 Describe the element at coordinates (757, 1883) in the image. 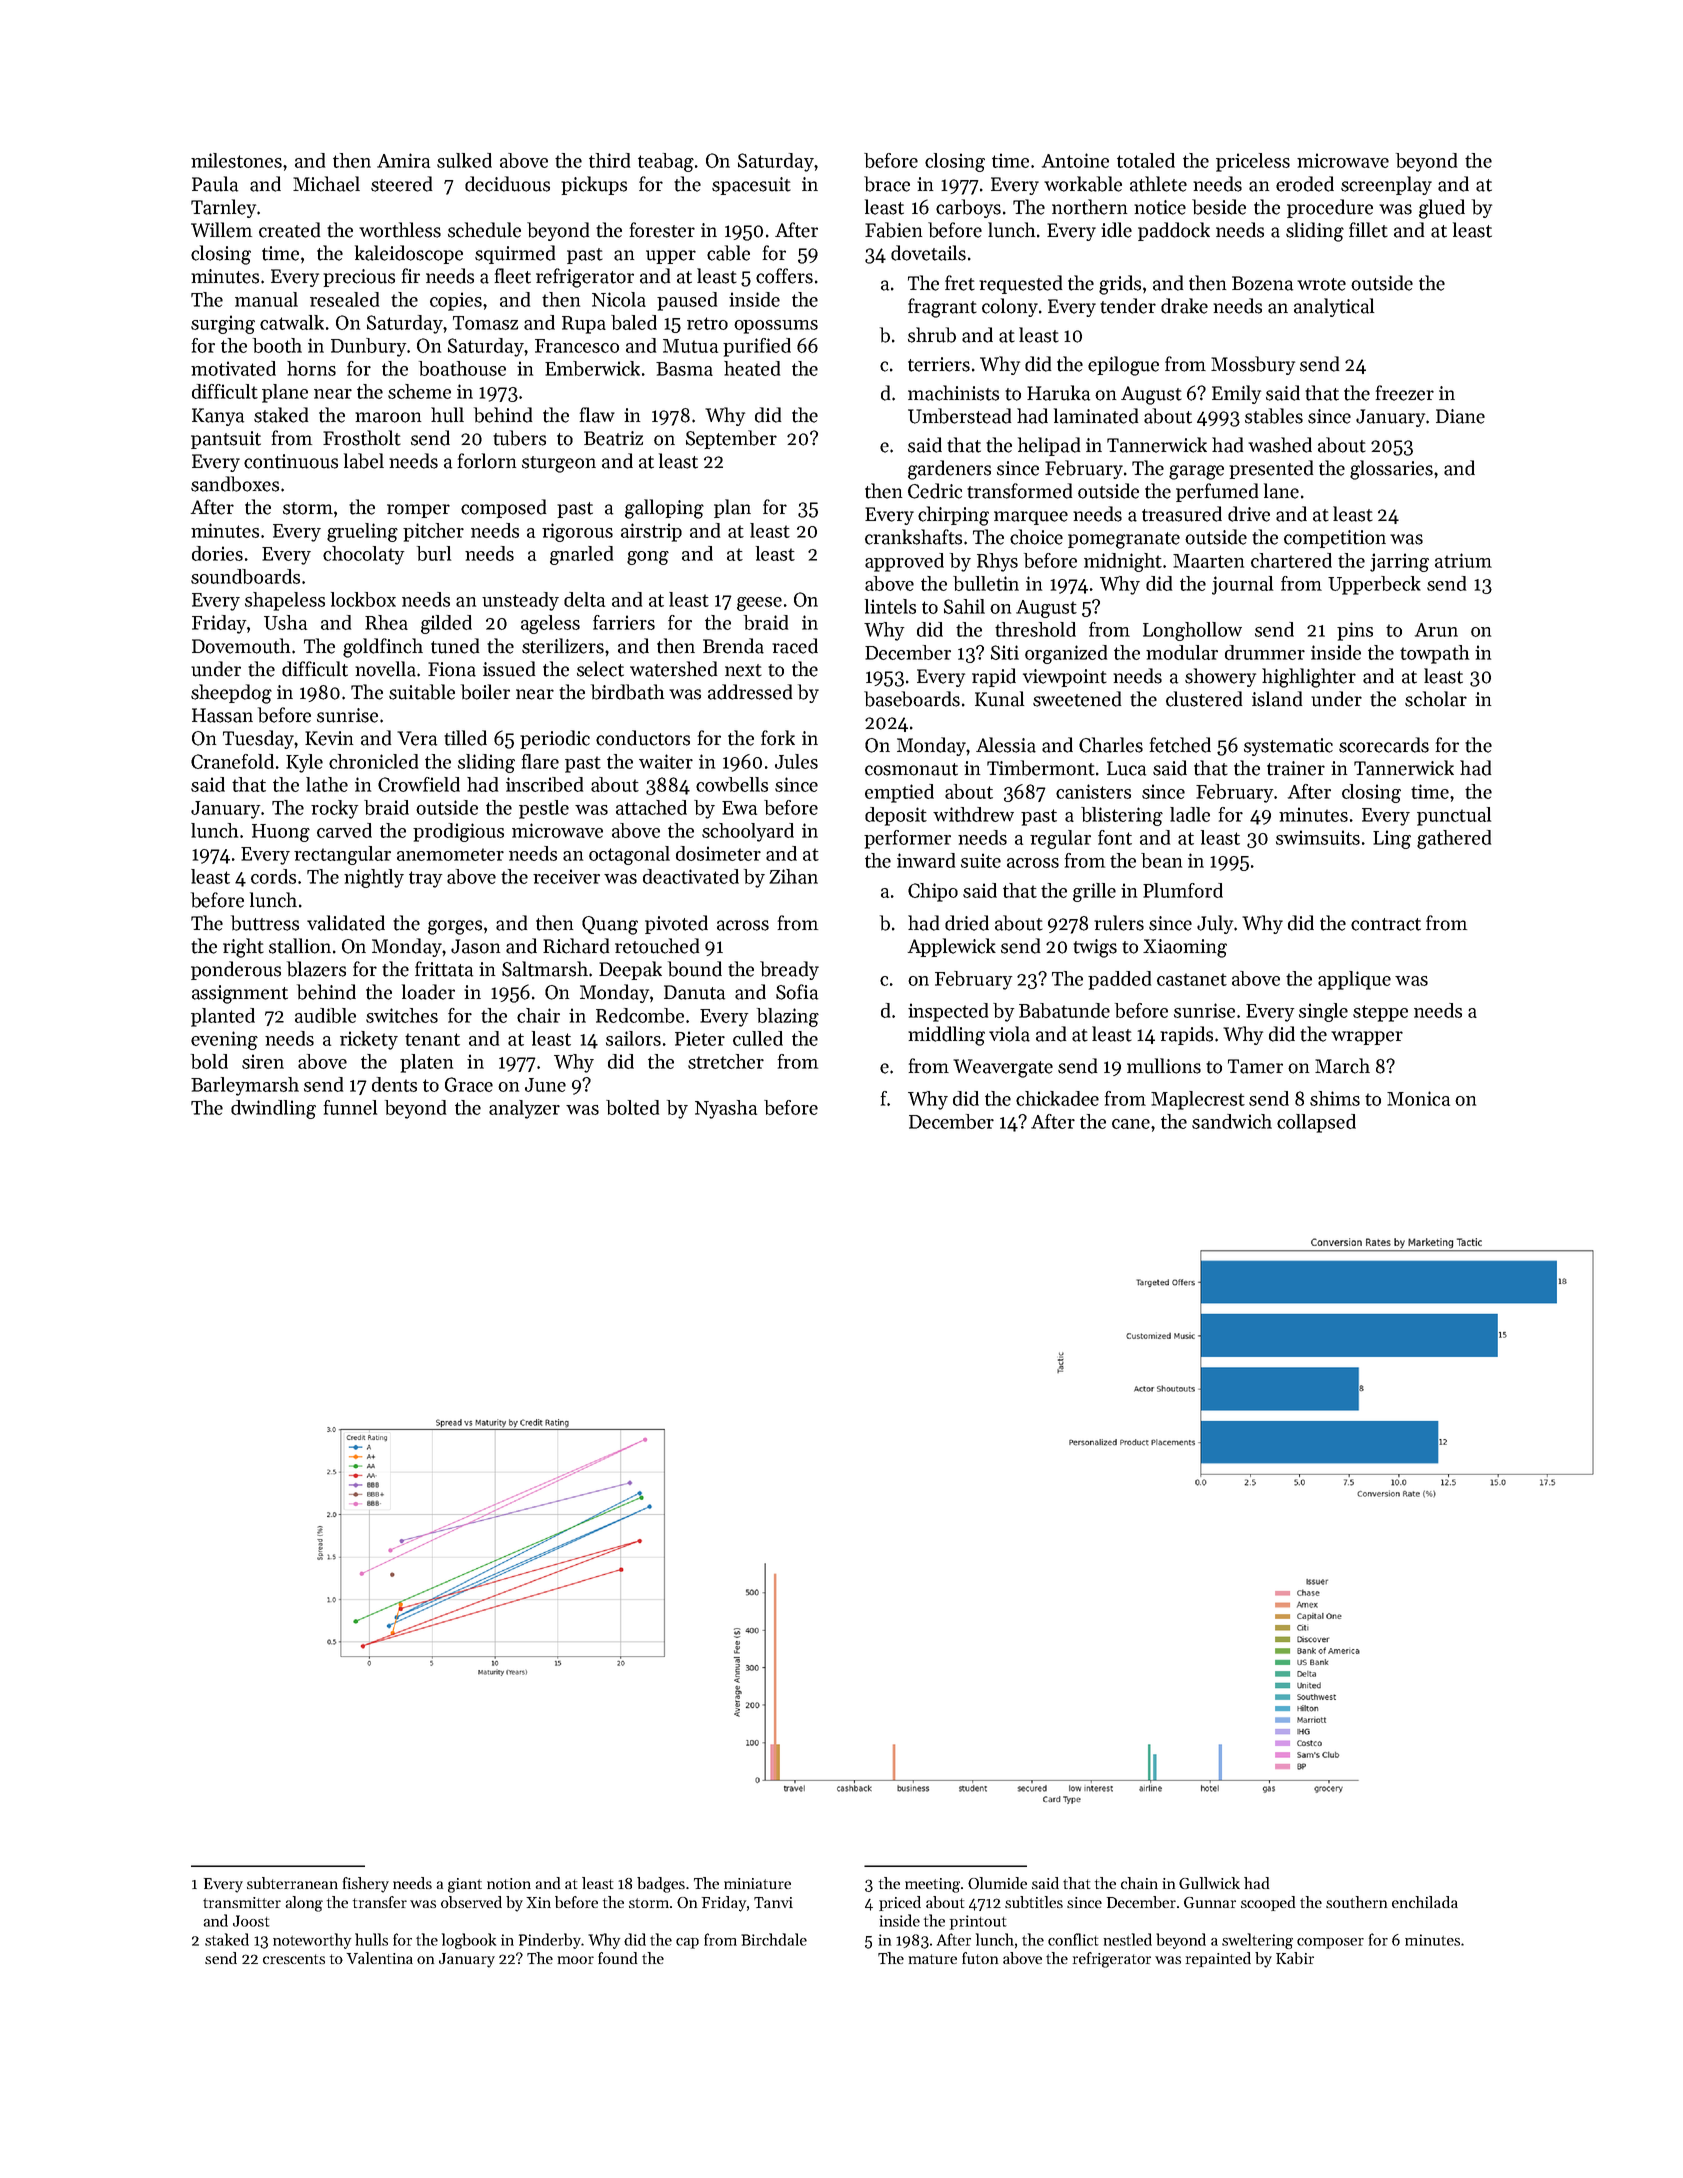

I see `miniature` at that location.
